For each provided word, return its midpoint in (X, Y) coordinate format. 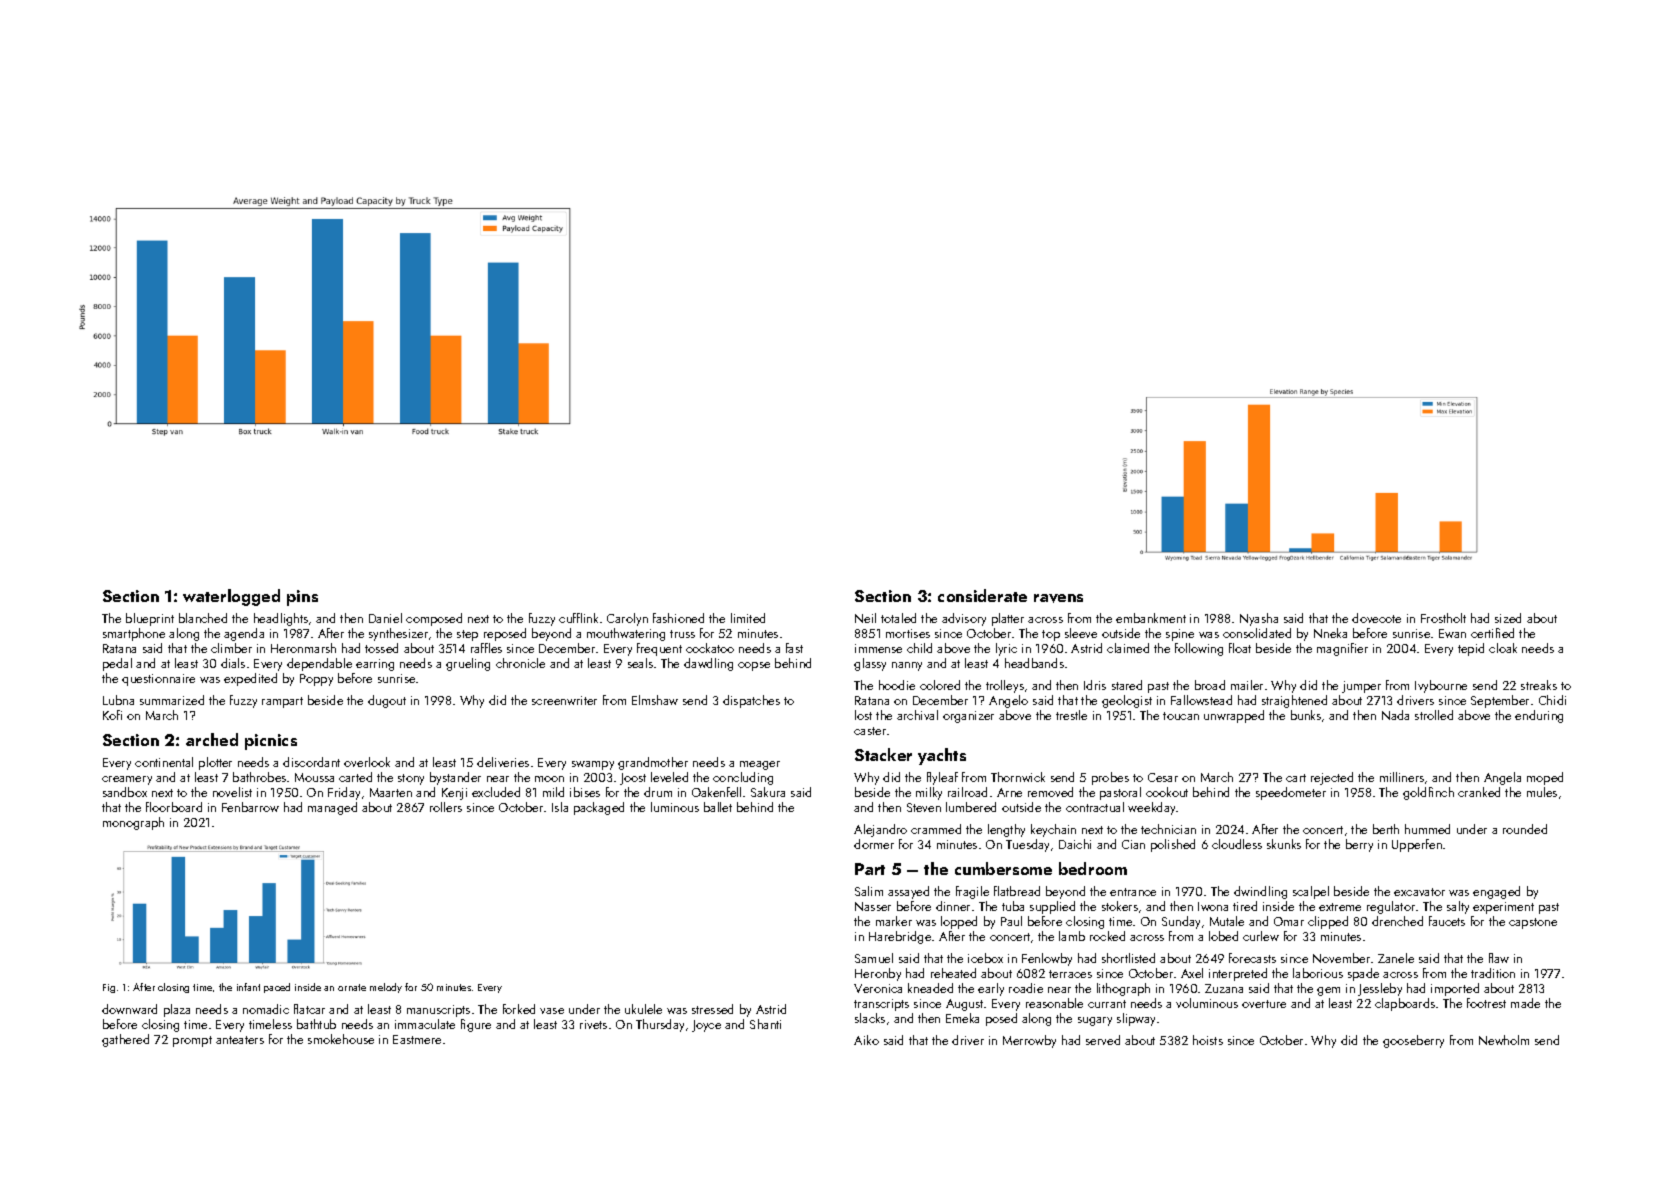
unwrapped (1234, 716)
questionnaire (158, 680)
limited (748, 618)
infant (248, 987)
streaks (1539, 685)
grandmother (653, 763)
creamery (127, 780)
